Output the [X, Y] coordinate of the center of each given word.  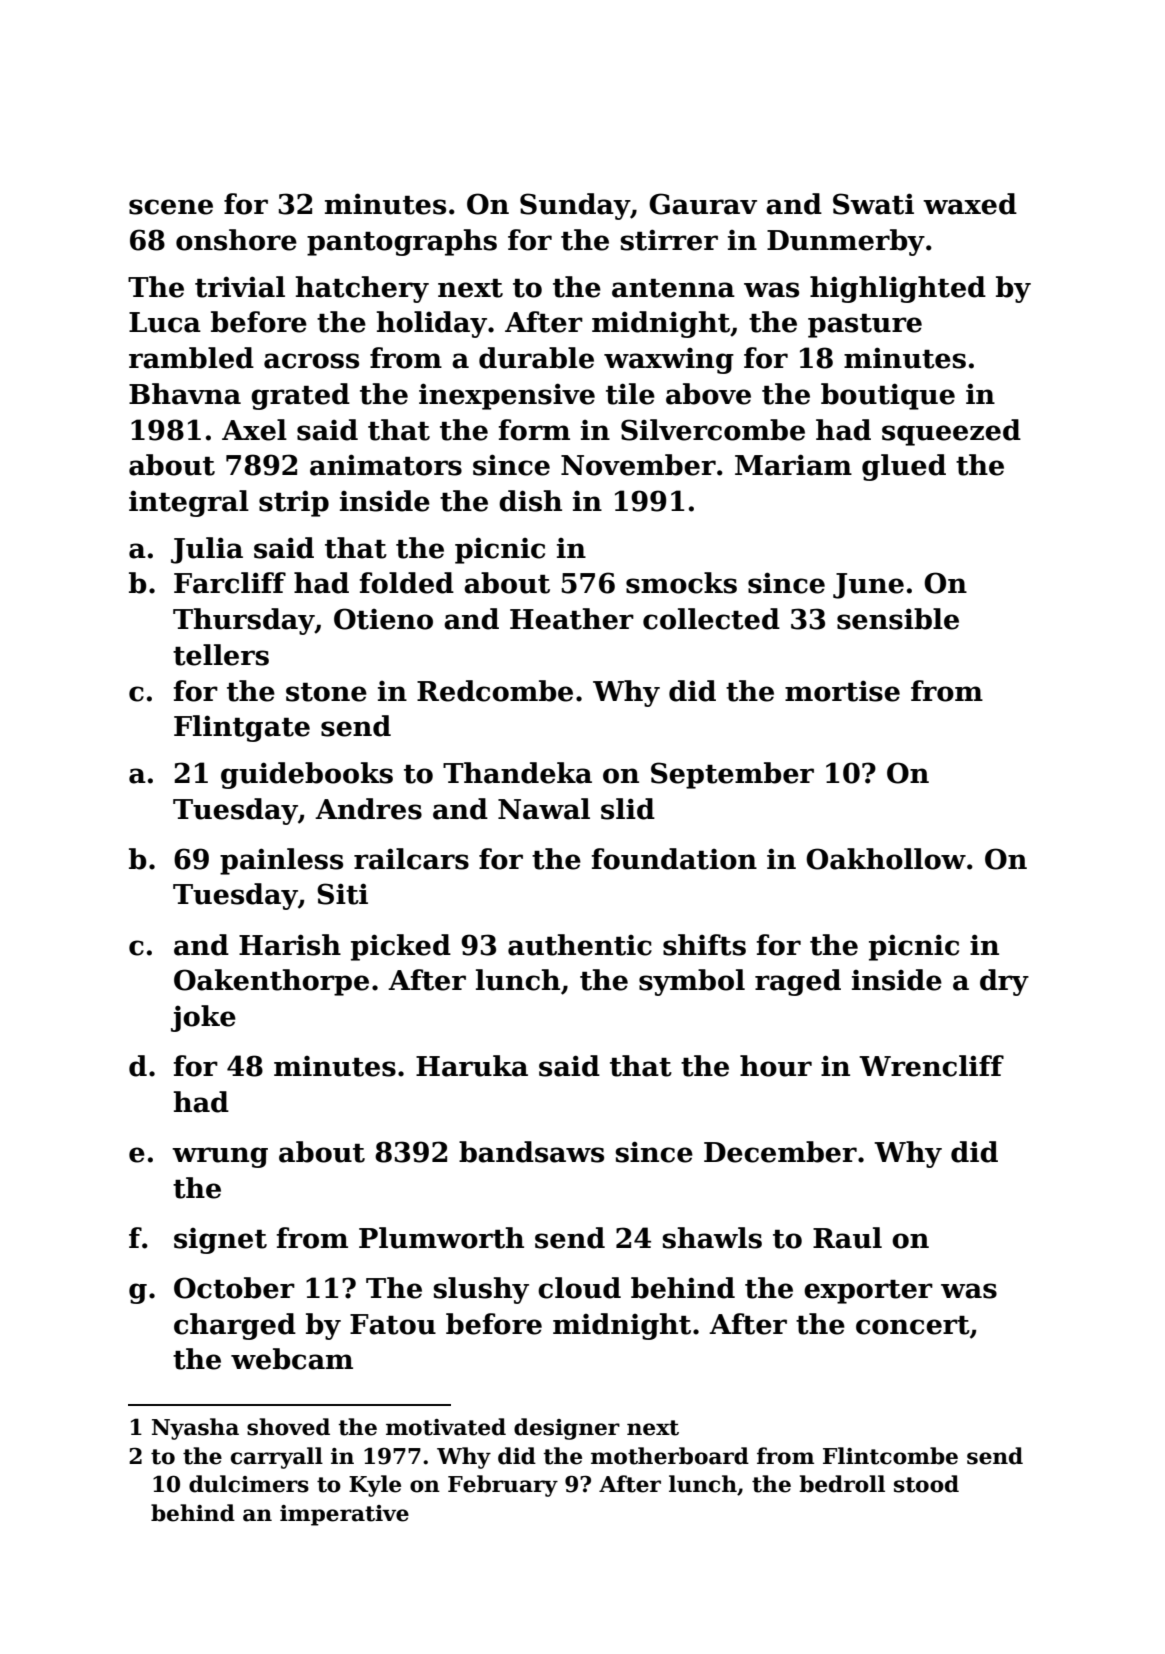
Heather [572, 619]
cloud [579, 1288]
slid [628, 809]
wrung [220, 1157]
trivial [240, 287]
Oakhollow [886, 859]
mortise [842, 691]
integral [189, 503]
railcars [411, 859]
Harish [290, 945]
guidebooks [307, 775]
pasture [865, 326]
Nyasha [195, 1429]
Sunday [575, 206]
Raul [847, 1238]
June [868, 586]
